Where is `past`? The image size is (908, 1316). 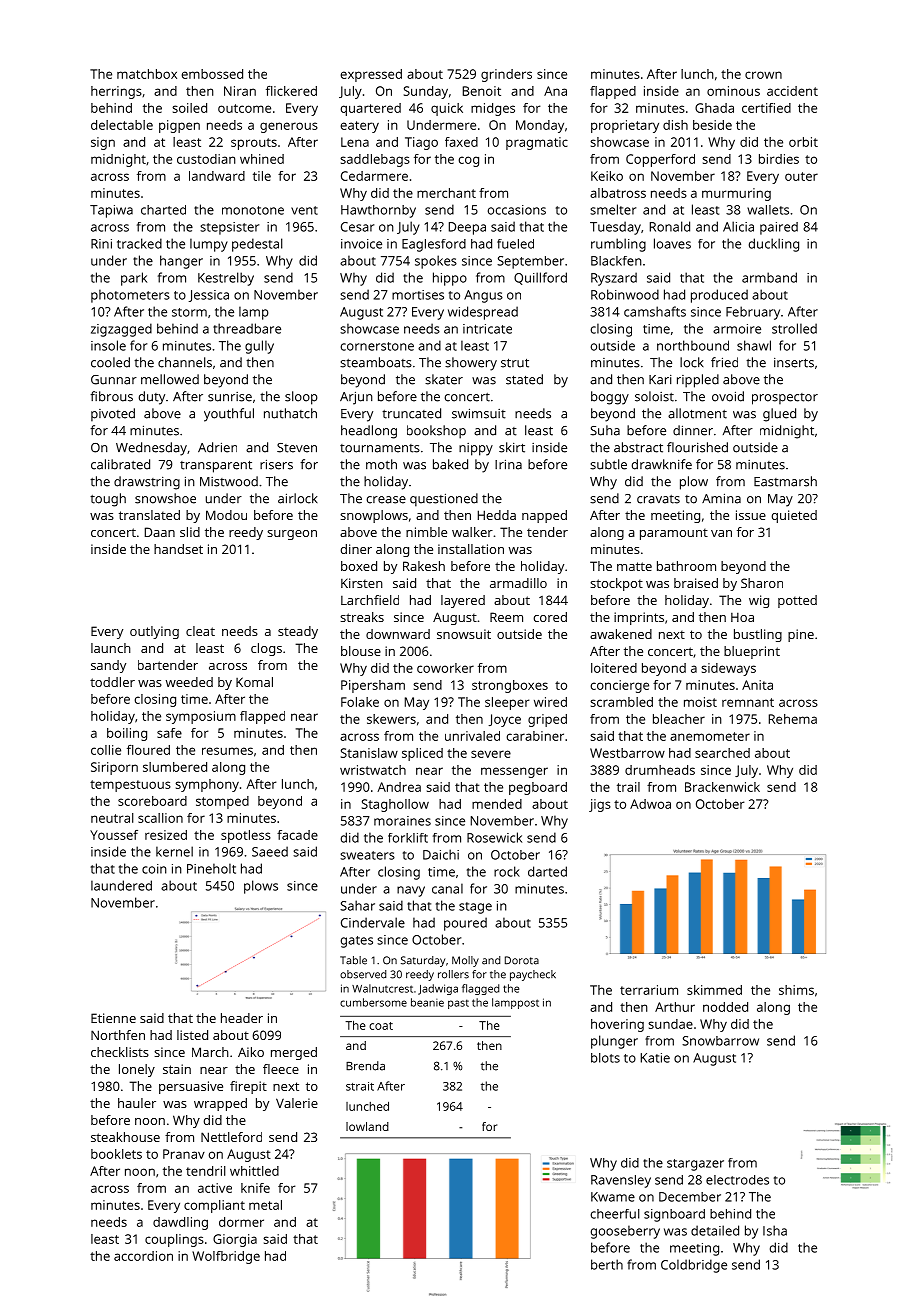 past is located at coordinates (458, 1004).
